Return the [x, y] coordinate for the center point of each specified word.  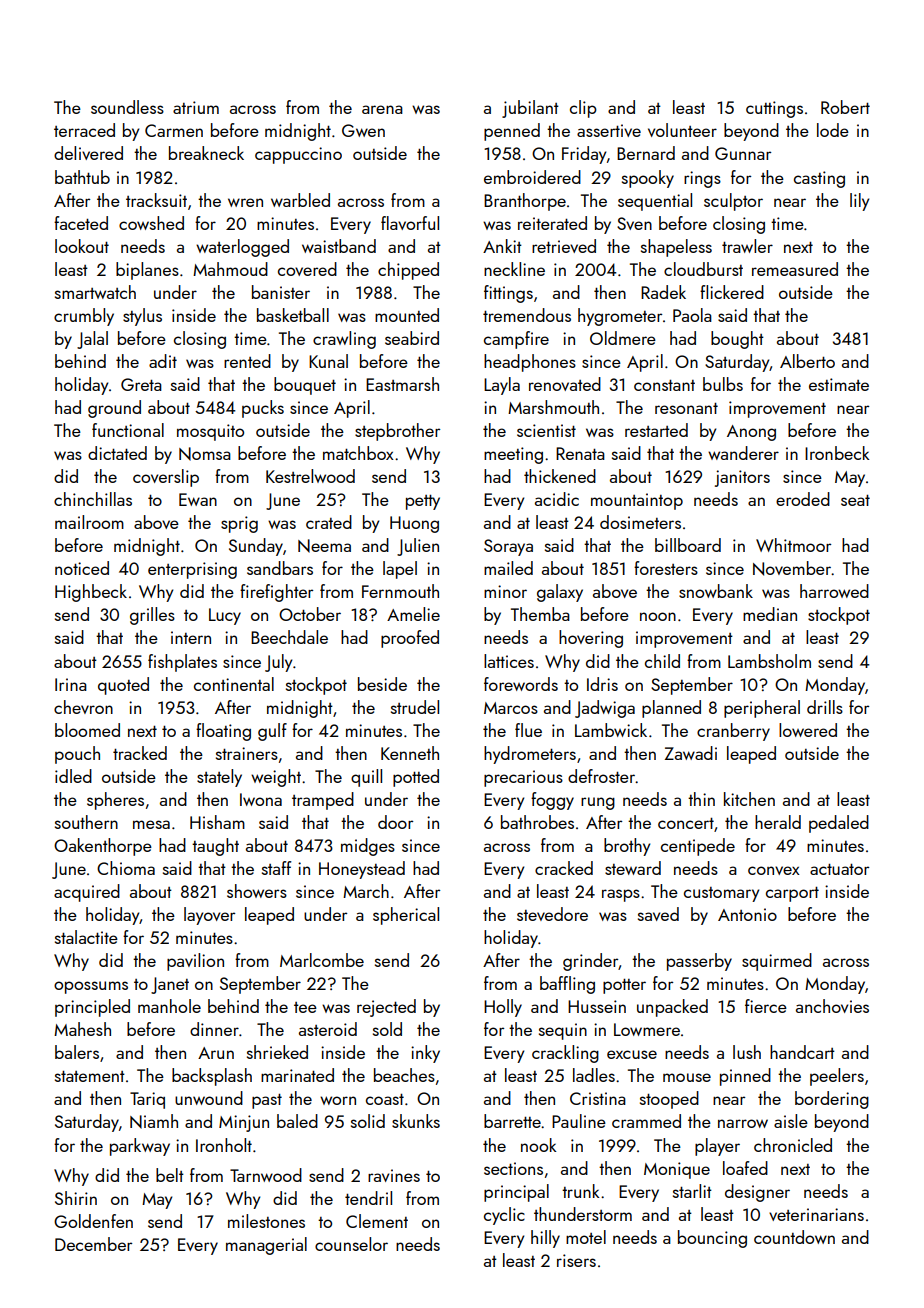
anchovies [832, 1006]
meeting [513, 455]
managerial [266, 1246]
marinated [297, 1075]
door [395, 822]
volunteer [682, 130]
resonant [686, 408]
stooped [669, 1100]
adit [163, 361]
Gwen [363, 130]
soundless [127, 107]
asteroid [328, 1029]
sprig [239, 524]
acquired [87, 893]
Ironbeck [837, 453]
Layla [502, 386]
